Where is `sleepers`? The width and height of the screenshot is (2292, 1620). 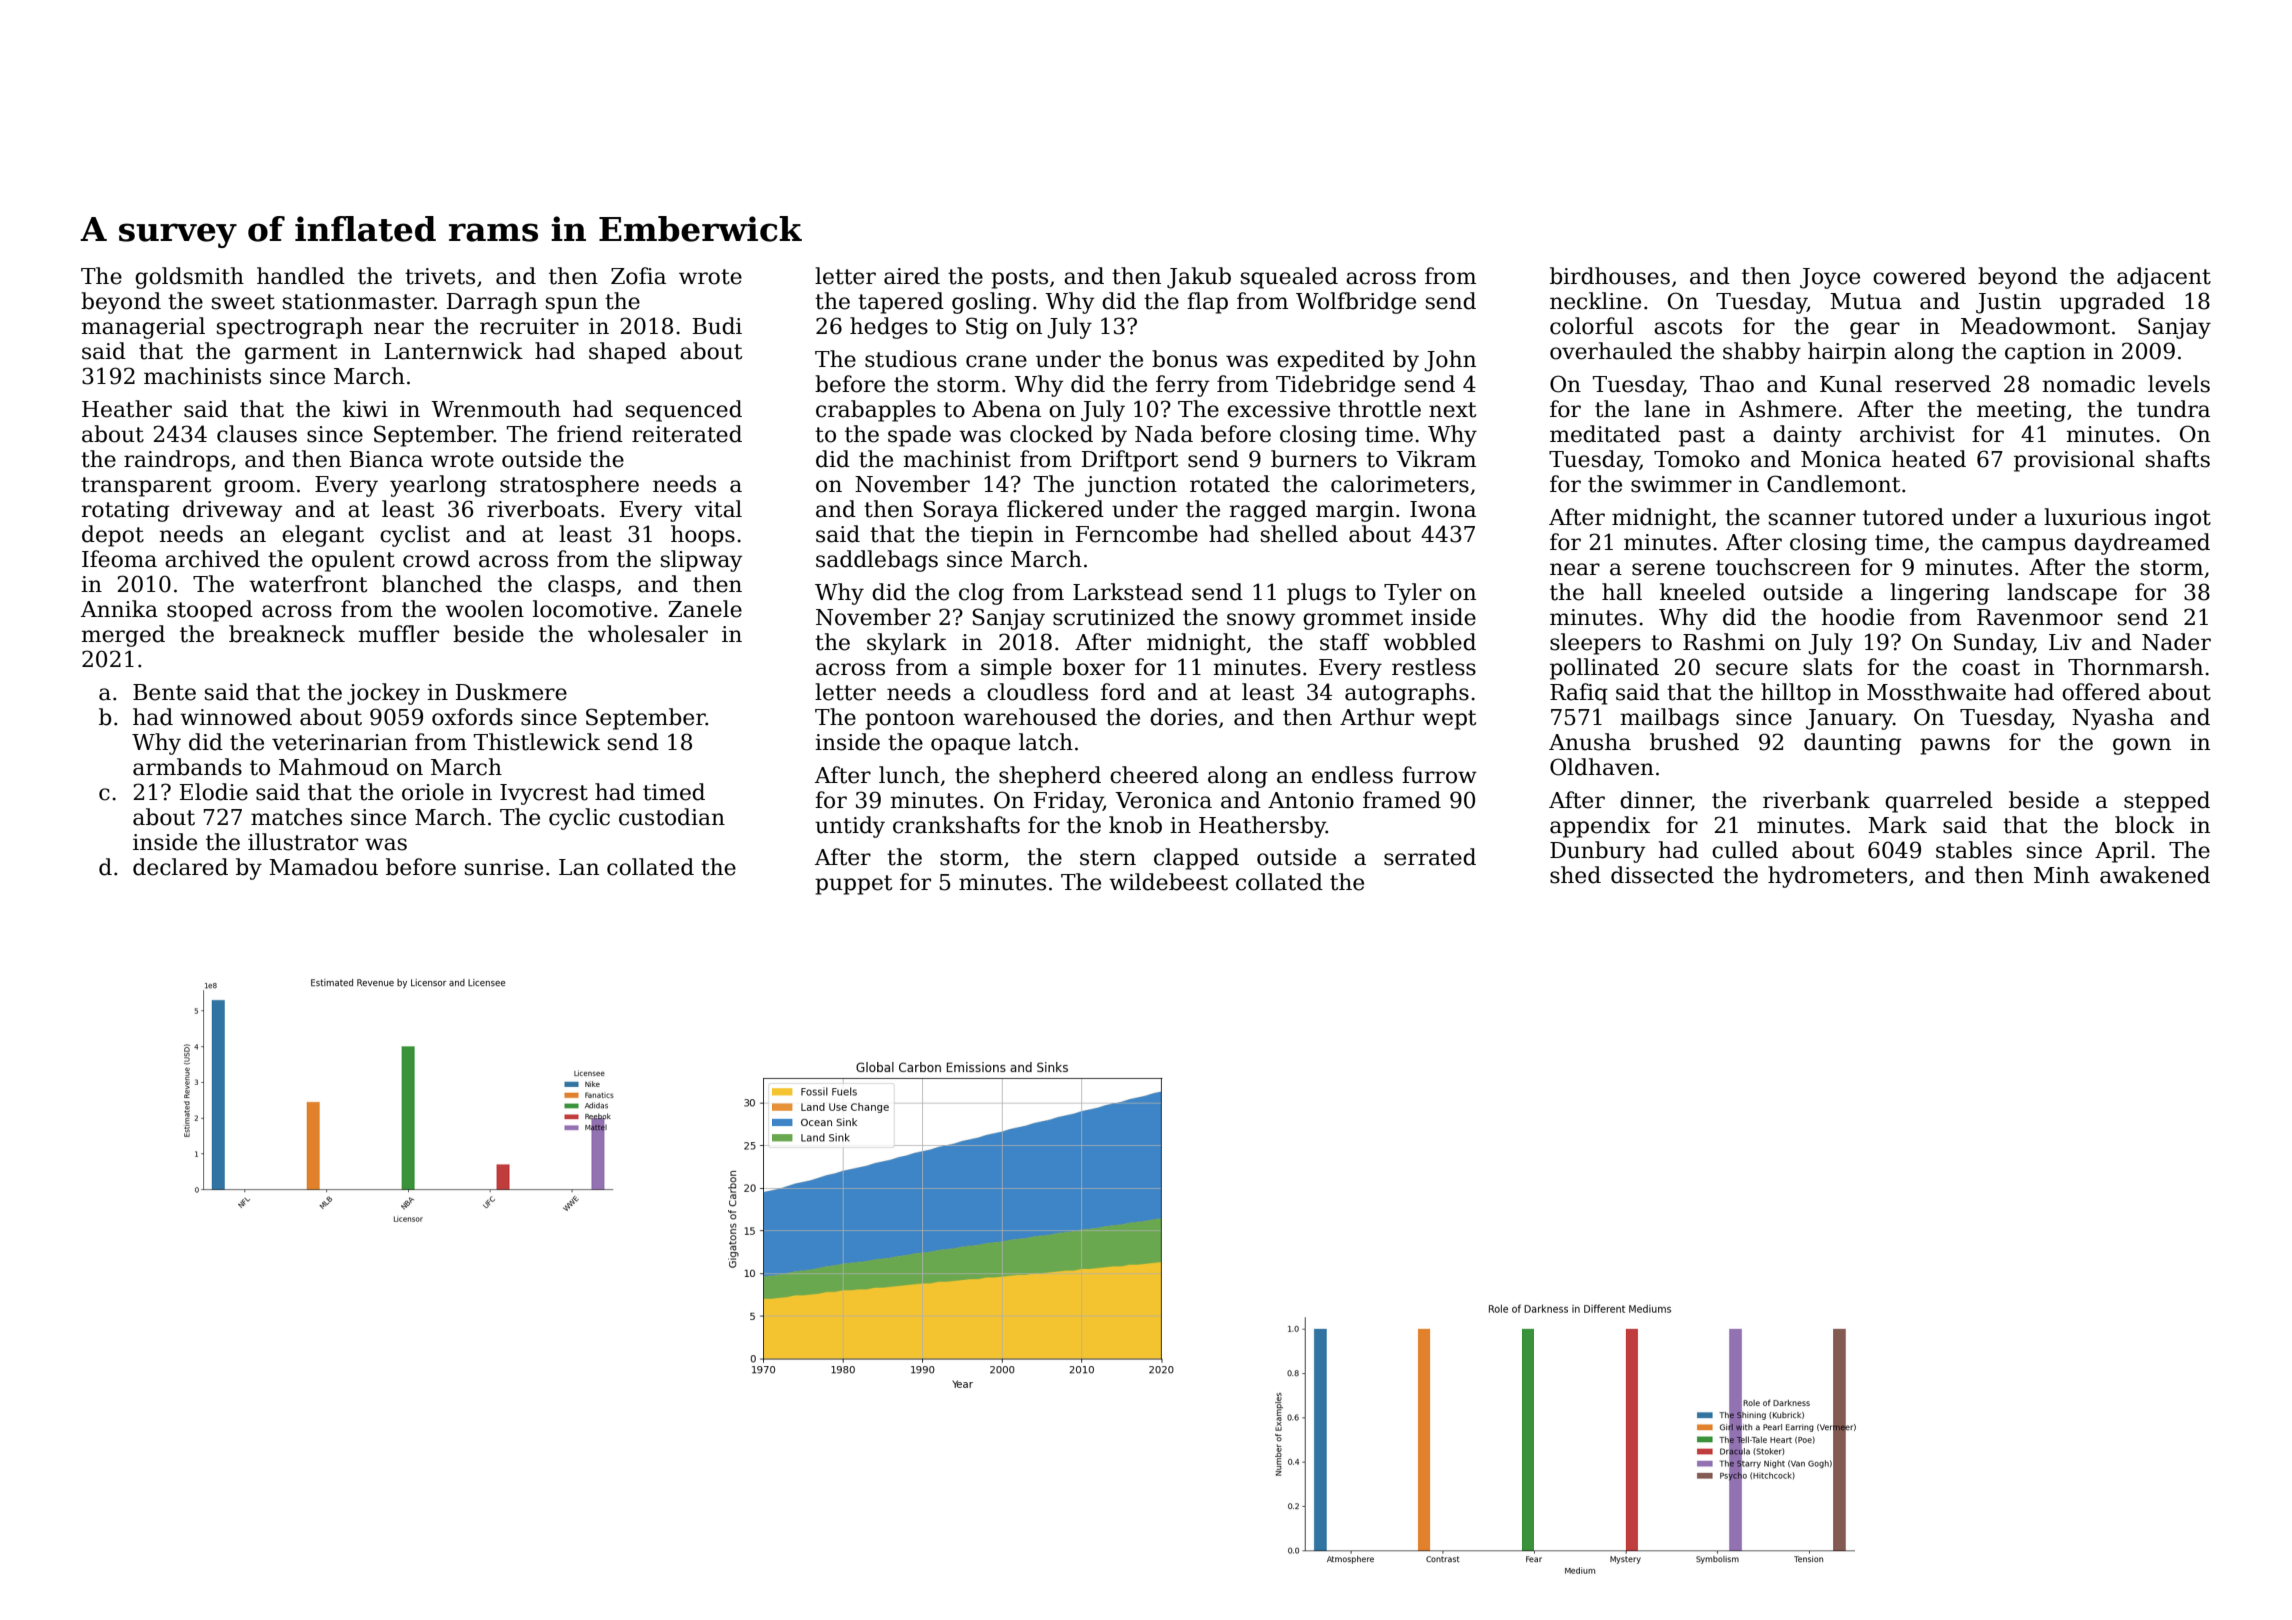 sleepers is located at coordinates (1595, 644).
